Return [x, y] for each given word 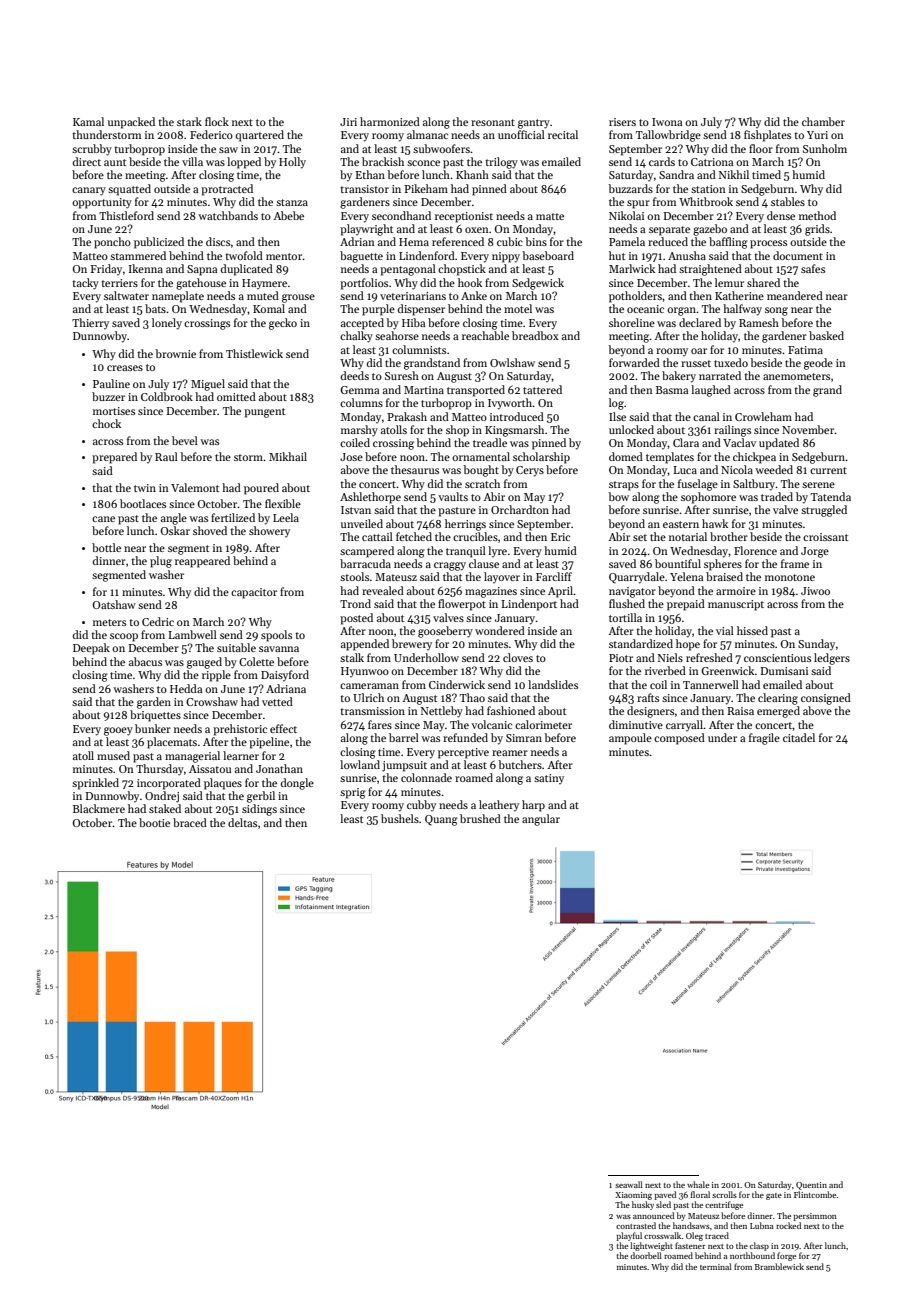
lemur [729, 282]
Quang [441, 820]
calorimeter [543, 724]
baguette [361, 257]
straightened [710, 270]
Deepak [91, 649]
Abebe [288, 215]
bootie [154, 822]
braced [190, 822]
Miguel [208, 385]
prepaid [686, 605]
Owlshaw [512, 362]
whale [698, 1184]
